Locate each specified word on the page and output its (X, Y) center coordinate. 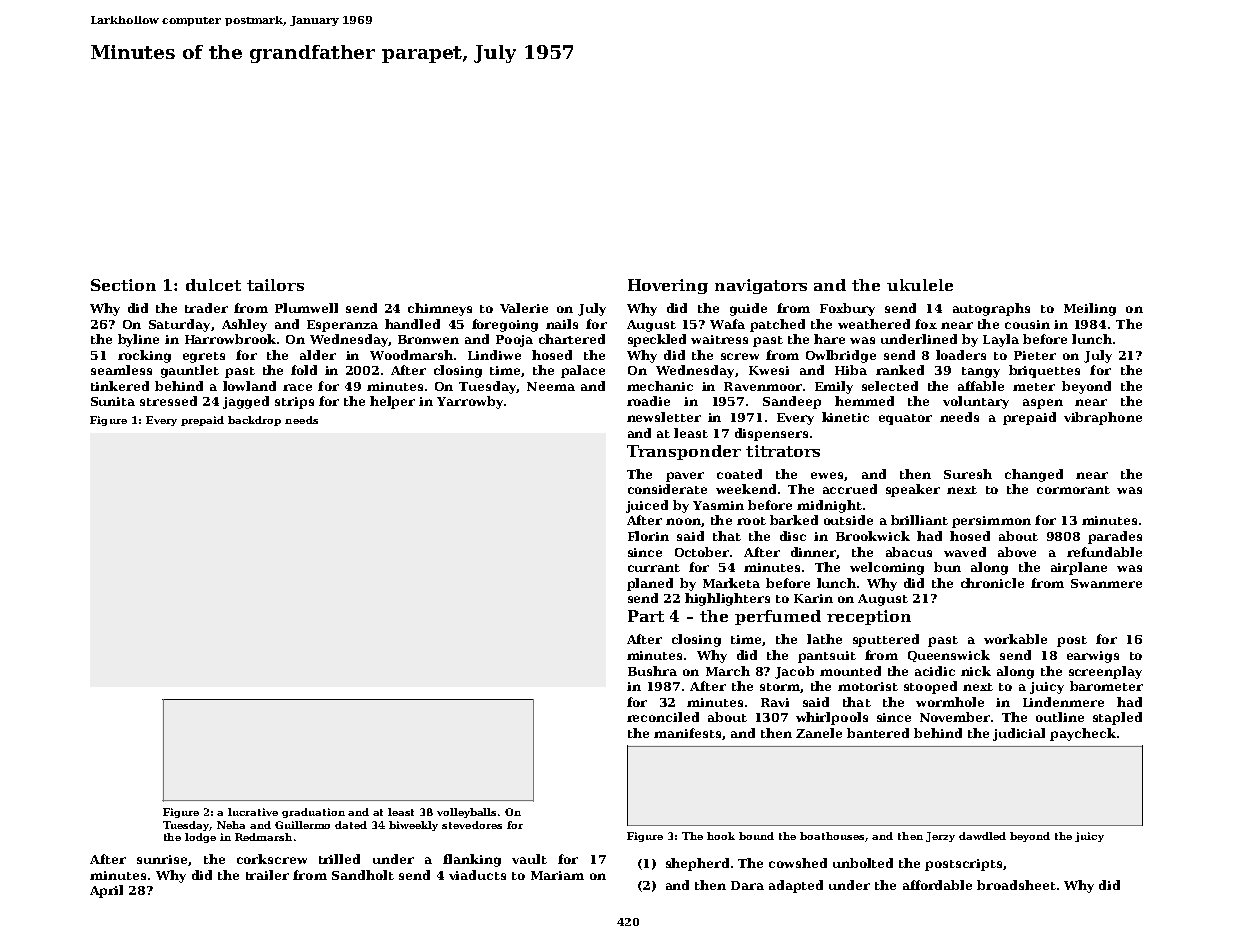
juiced (647, 506)
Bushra (652, 671)
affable (981, 386)
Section (123, 285)
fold (304, 370)
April (106, 891)
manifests (687, 733)
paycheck (1083, 734)
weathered (874, 324)
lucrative (253, 812)
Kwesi (769, 370)
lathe (824, 639)
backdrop (254, 421)
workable (1015, 639)
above (1017, 552)
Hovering (668, 286)
